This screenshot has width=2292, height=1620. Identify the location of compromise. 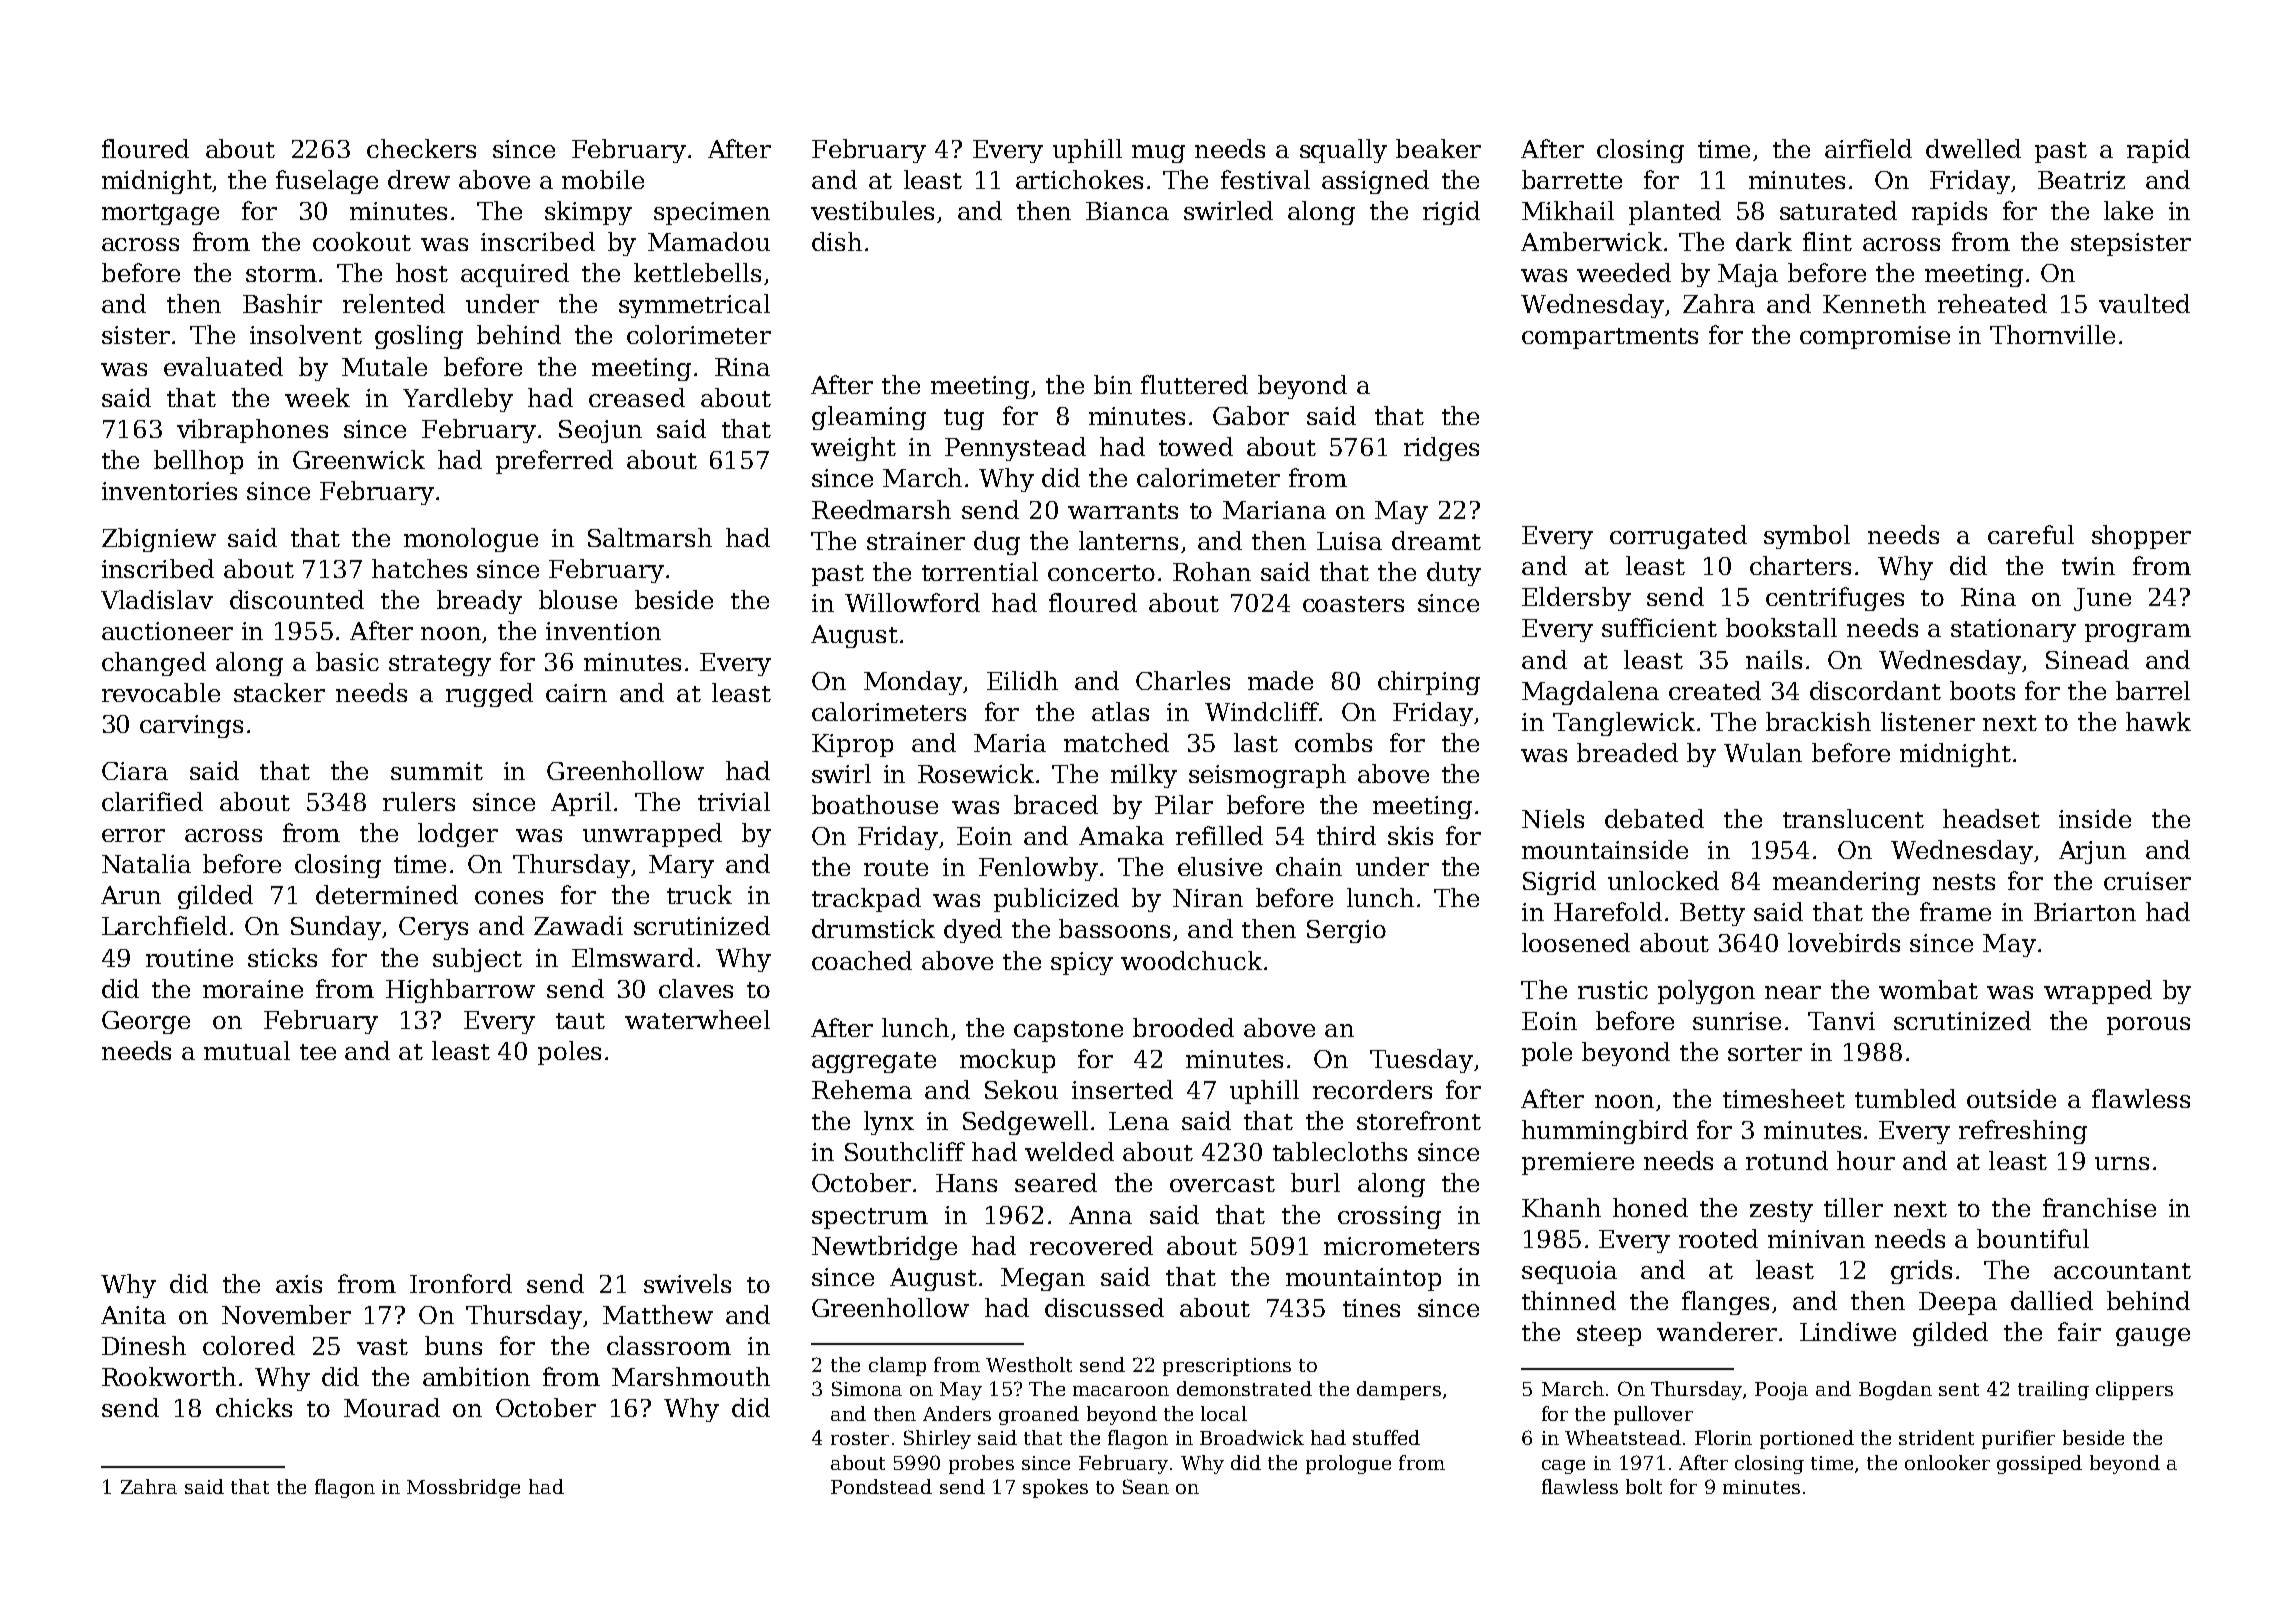
(1875, 337).
